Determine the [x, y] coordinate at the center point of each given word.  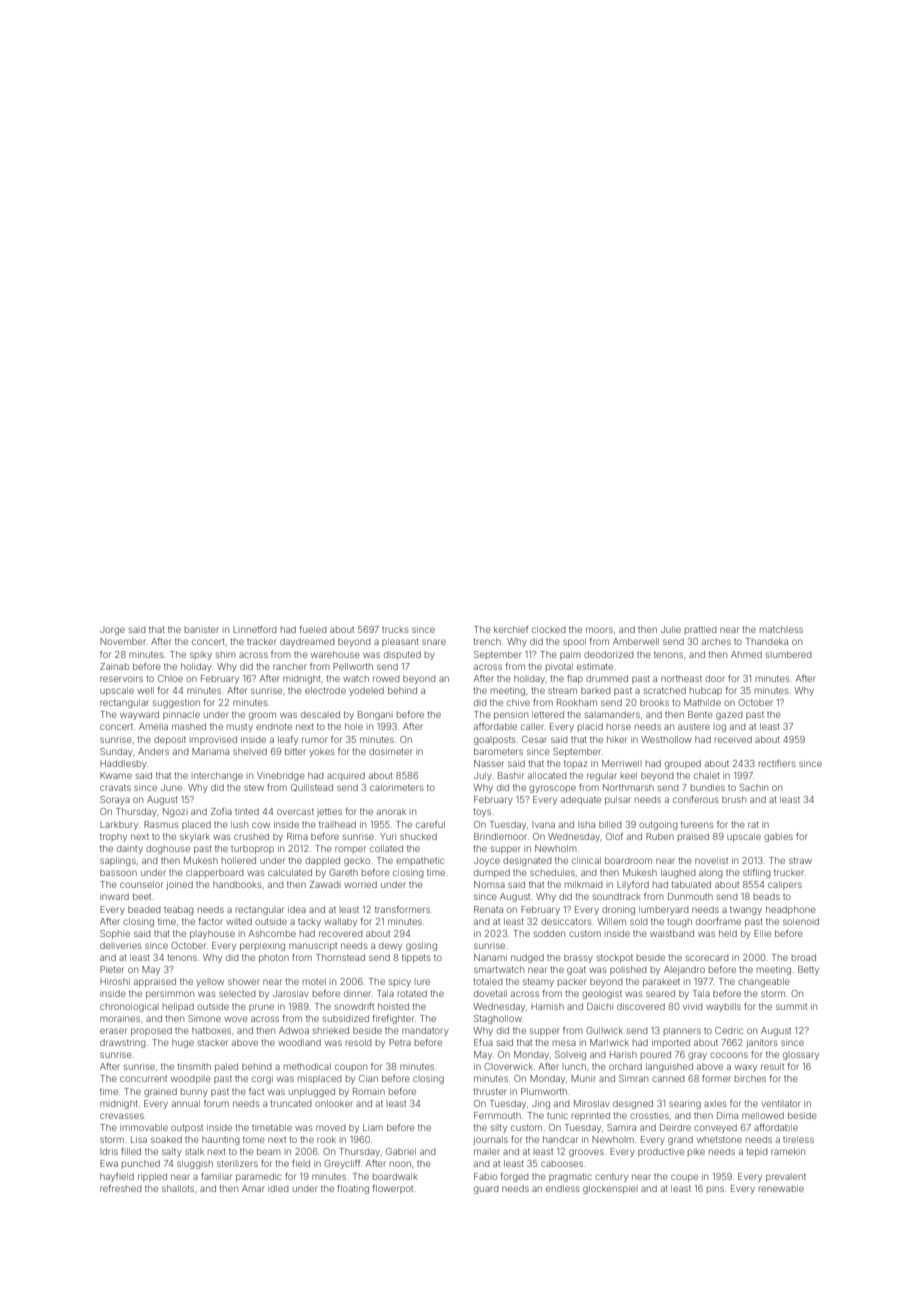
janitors [762, 1043]
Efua [483, 1042]
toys [482, 813]
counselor [141, 884]
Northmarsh [628, 787]
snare [434, 642]
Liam [373, 1127]
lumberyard [664, 910]
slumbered [789, 654]
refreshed [121, 1188]
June [171, 787]
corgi [262, 1079]
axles [715, 1103]
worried [360, 884]
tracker [262, 641]
